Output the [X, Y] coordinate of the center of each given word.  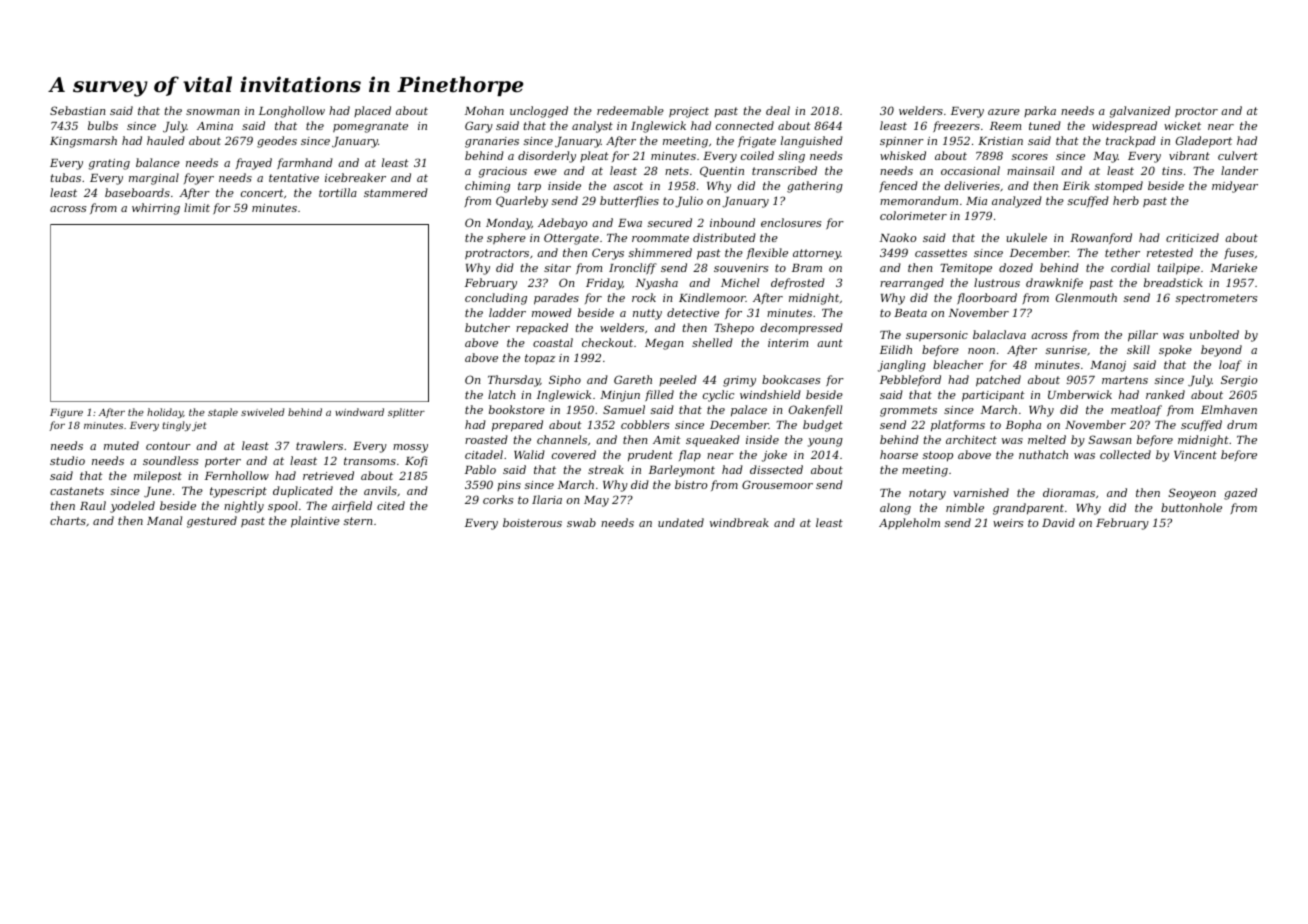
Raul [93, 505]
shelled [712, 342]
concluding [496, 299]
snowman [212, 112]
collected [1125, 454]
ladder [507, 312]
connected [745, 125]
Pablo [480, 469]
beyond [1221, 351]
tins [1172, 171]
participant [993, 396]
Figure [66, 413]
